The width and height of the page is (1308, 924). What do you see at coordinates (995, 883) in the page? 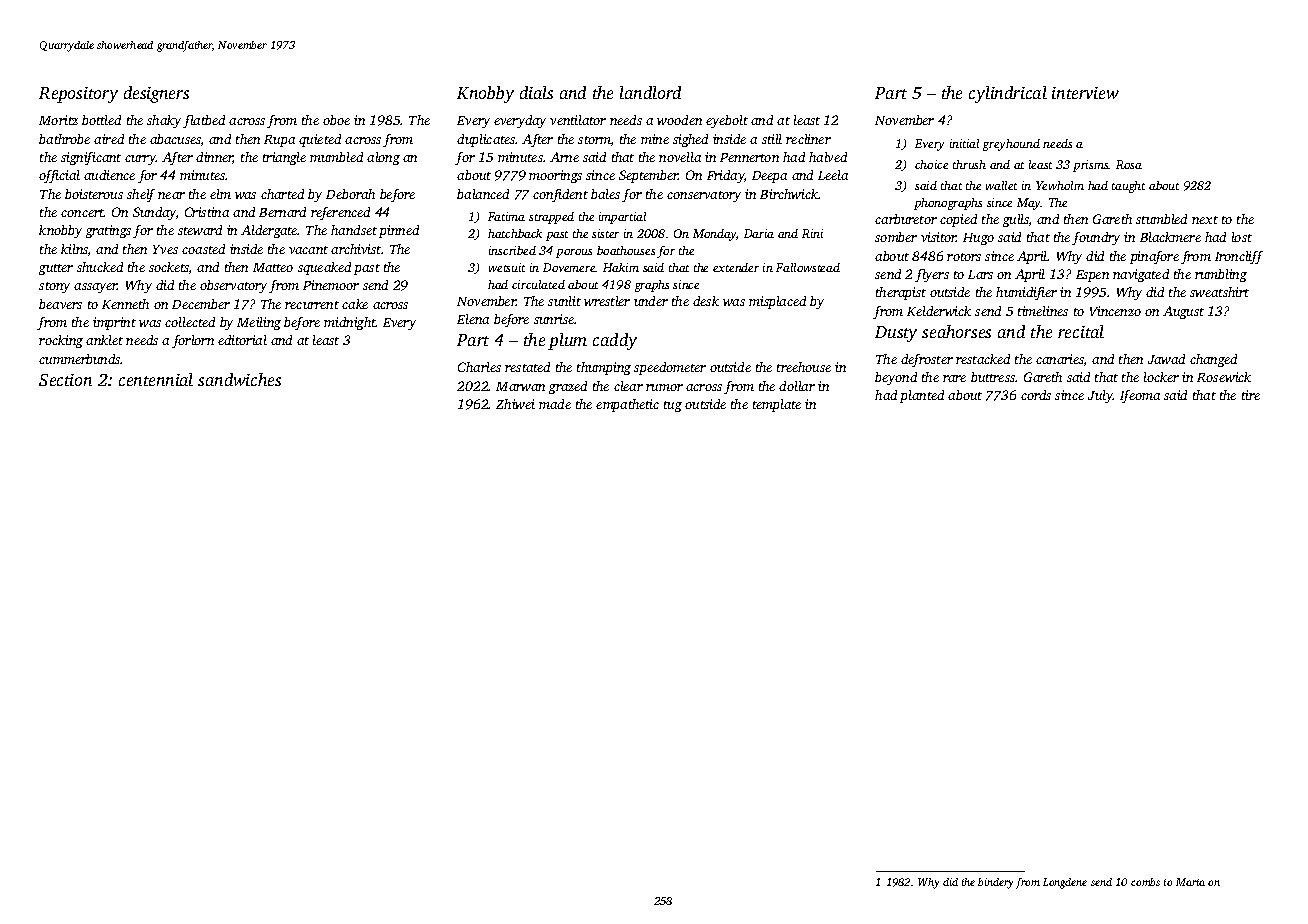
I see `bindery` at bounding box center [995, 883].
